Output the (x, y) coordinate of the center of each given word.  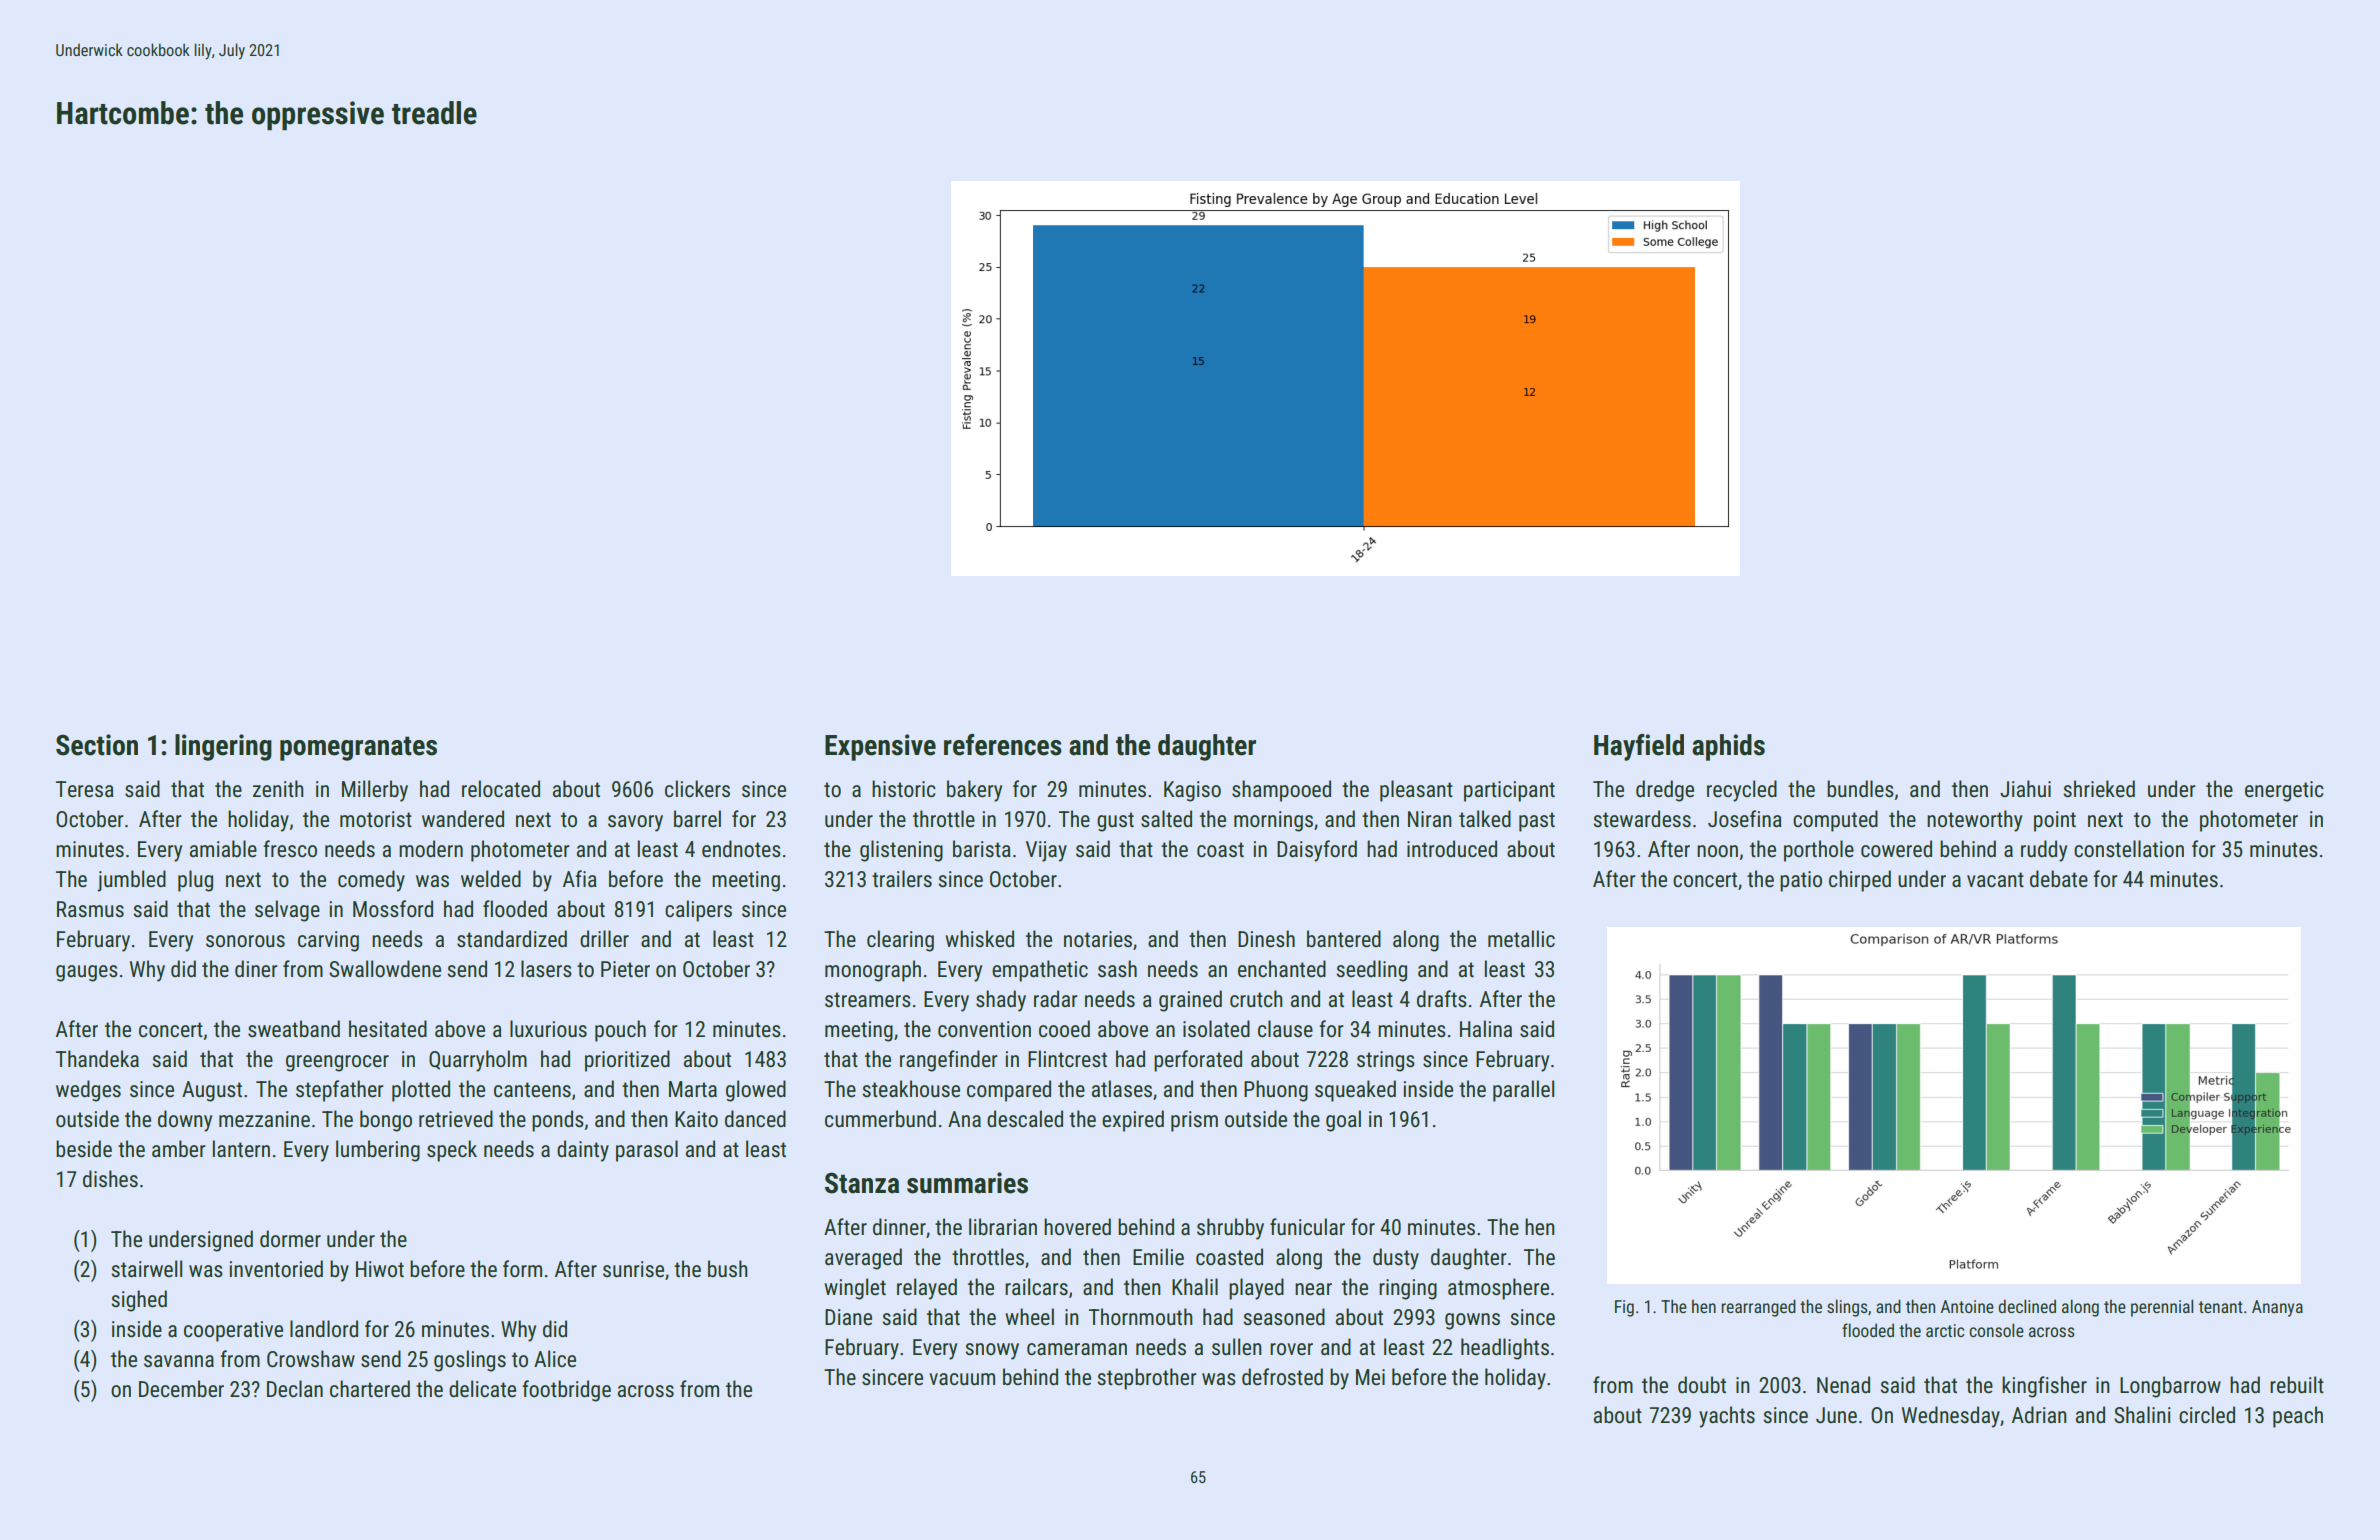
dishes (110, 1179)
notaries (1098, 939)
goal (1343, 1121)
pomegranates (358, 748)
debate (2059, 879)
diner (256, 969)
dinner (899, 1227)
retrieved (456, 1119)
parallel (1523, 1091)
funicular (1307, 1226)
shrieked (2099, 789)
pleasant (1416, 791)
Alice (555, 1359)
